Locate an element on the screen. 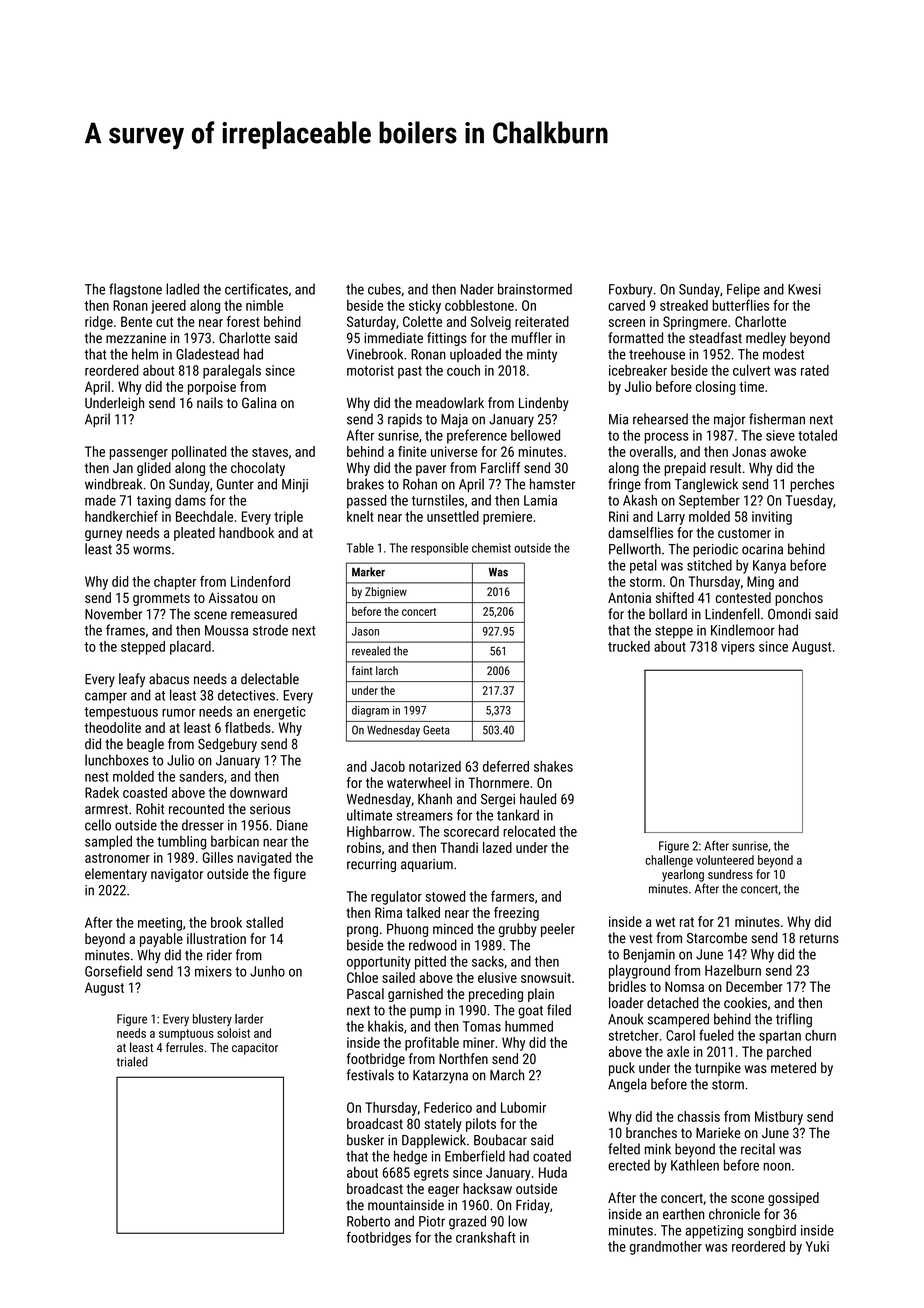  certificates is located at coordinates (256, 289).
